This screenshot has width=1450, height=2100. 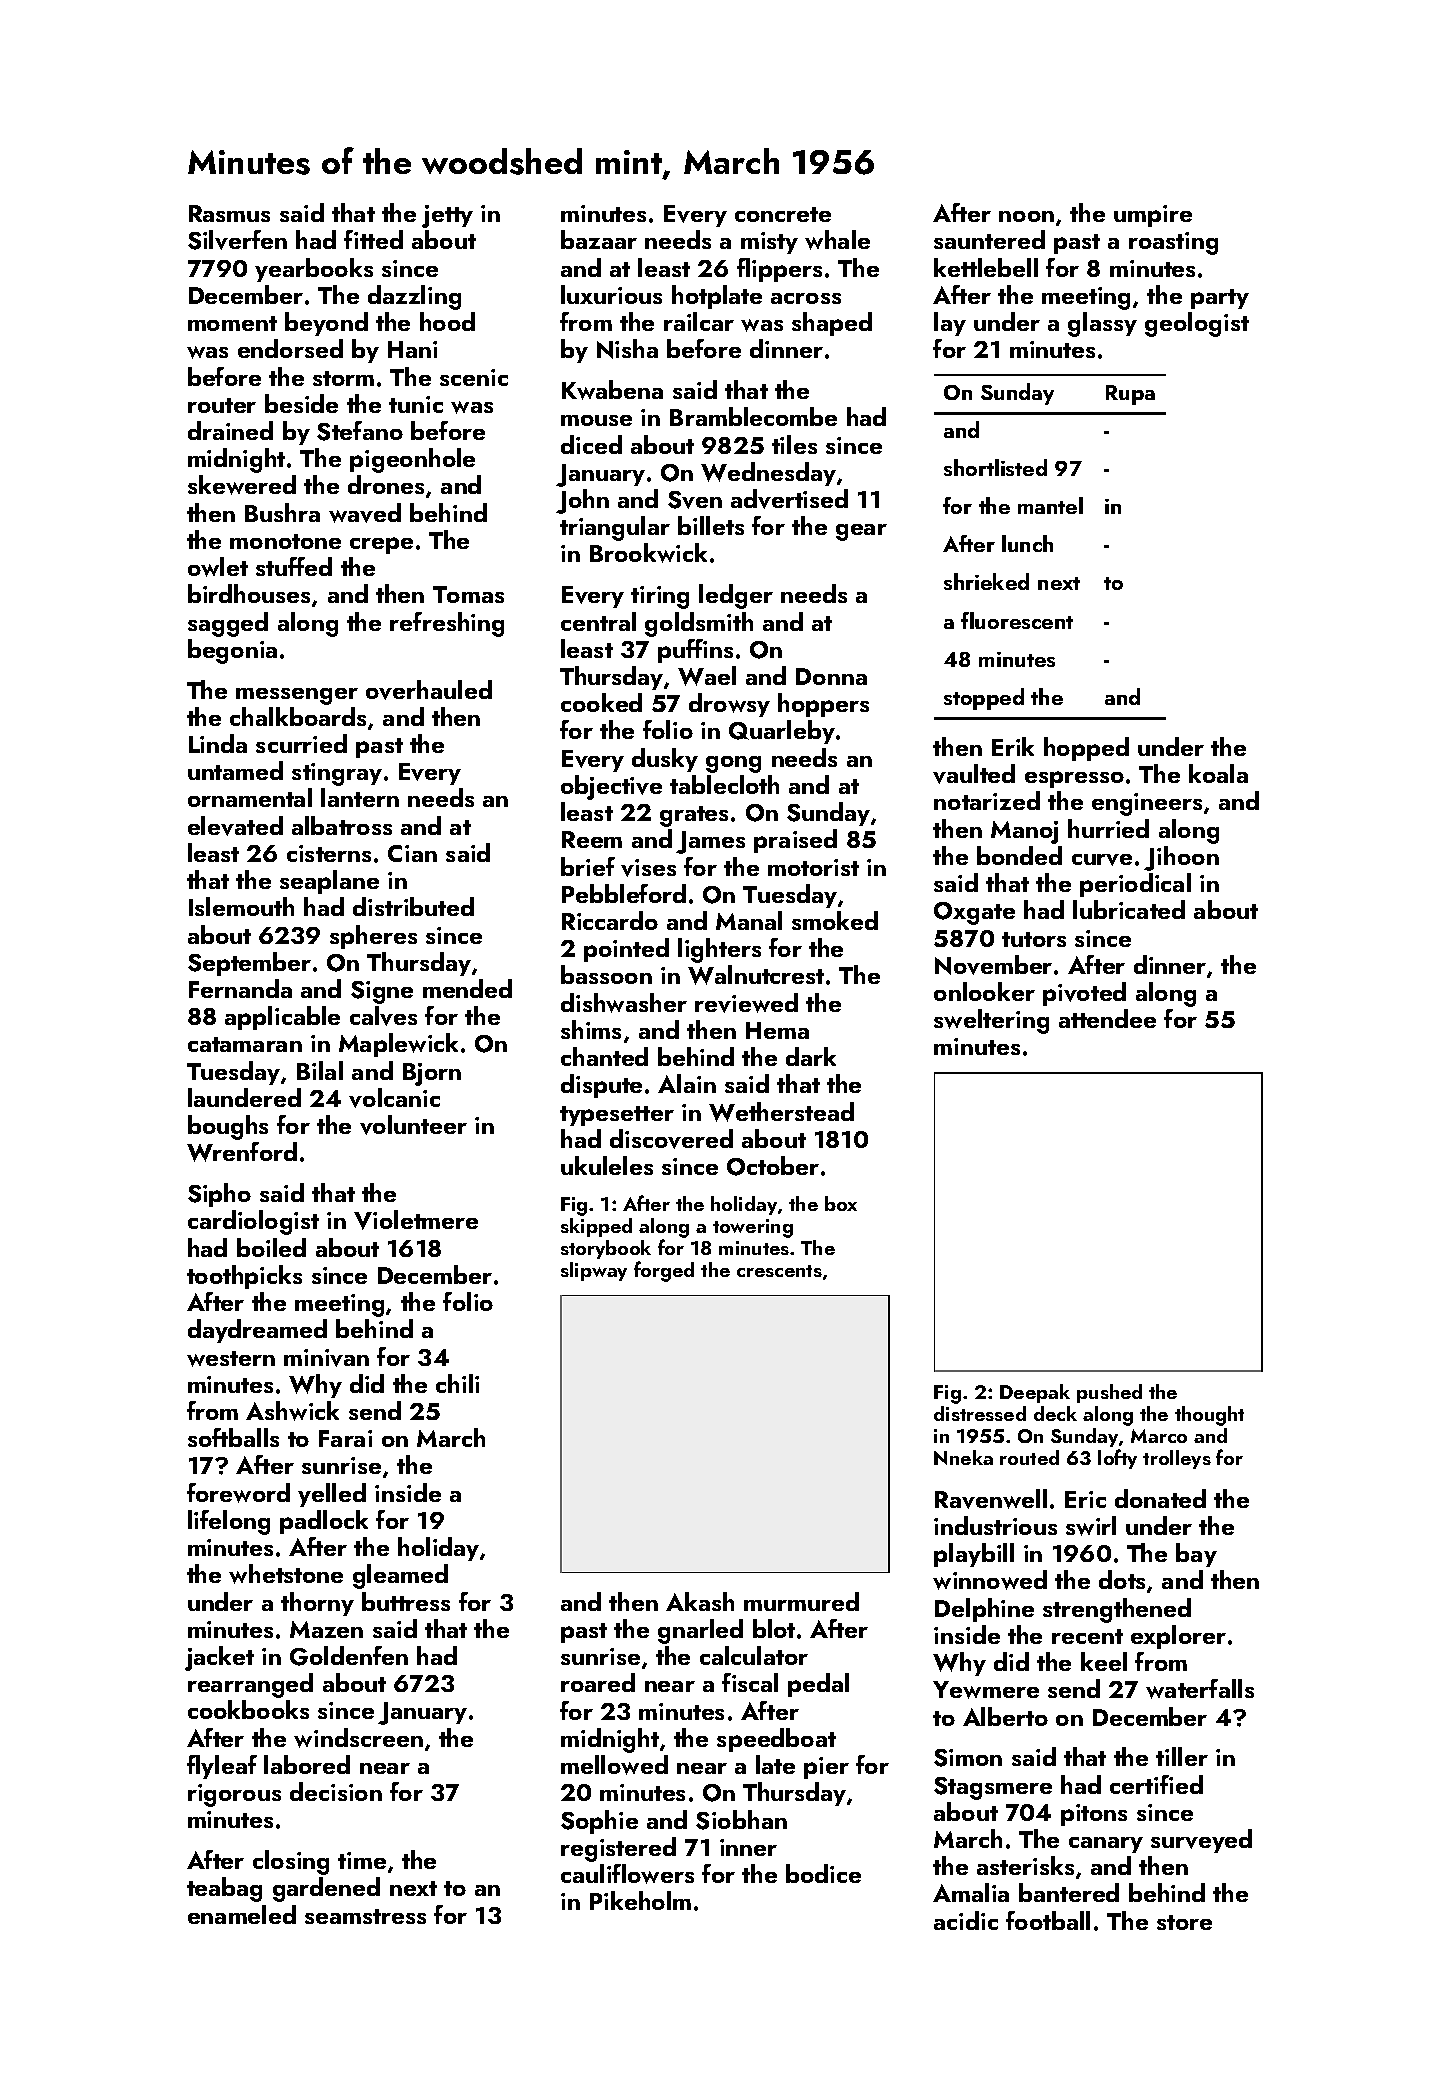 What do you see at coordinates (598, 621) in the screenshot?
I see `central` at bounding box center [598, 621].
